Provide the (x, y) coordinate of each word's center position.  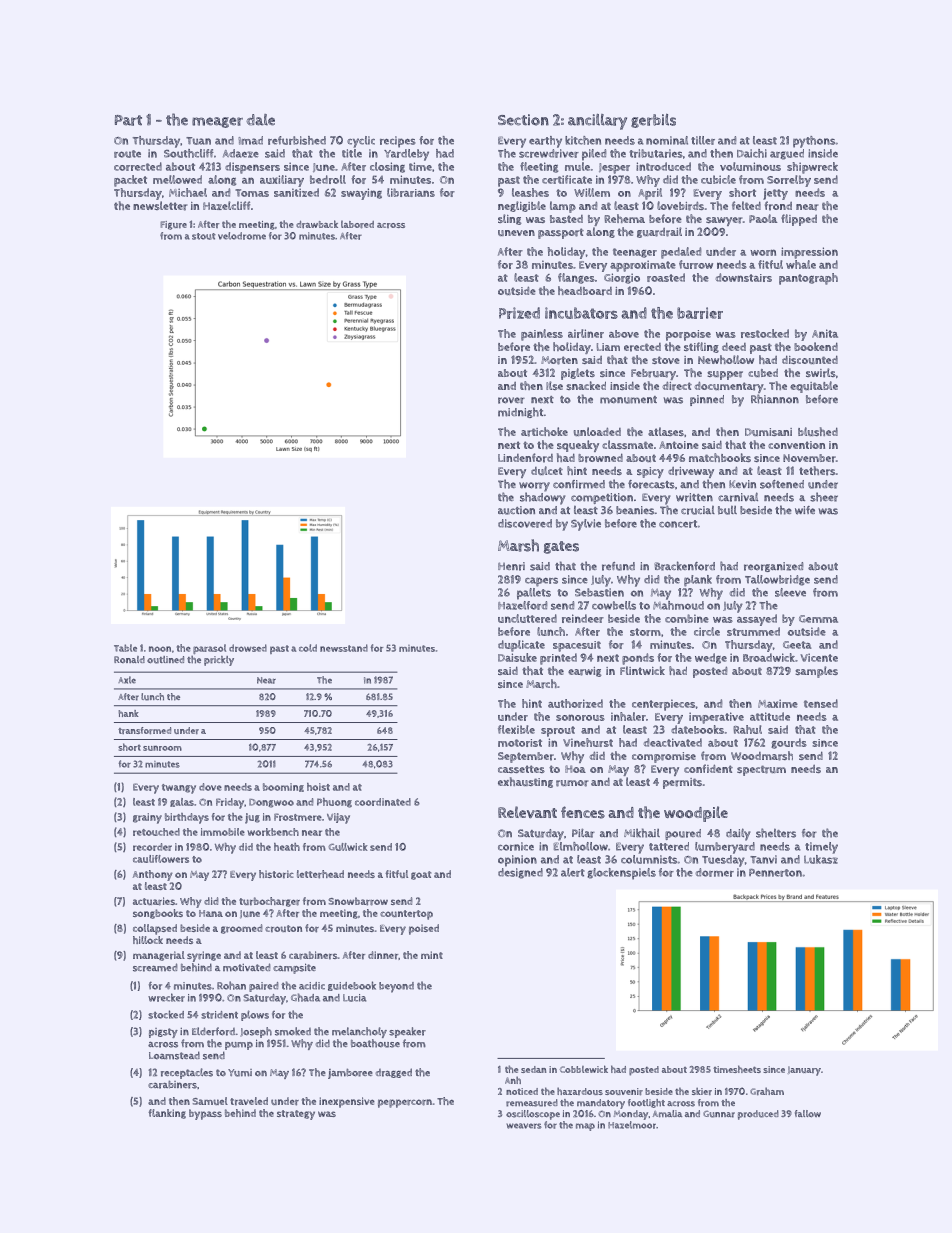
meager (217, 122)
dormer (715, 872)
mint (432, 955)
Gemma (818, 619)
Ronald (129, 659)
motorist (520, 743)
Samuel (210, 1101)
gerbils (653, 121)
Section (523, 120)
